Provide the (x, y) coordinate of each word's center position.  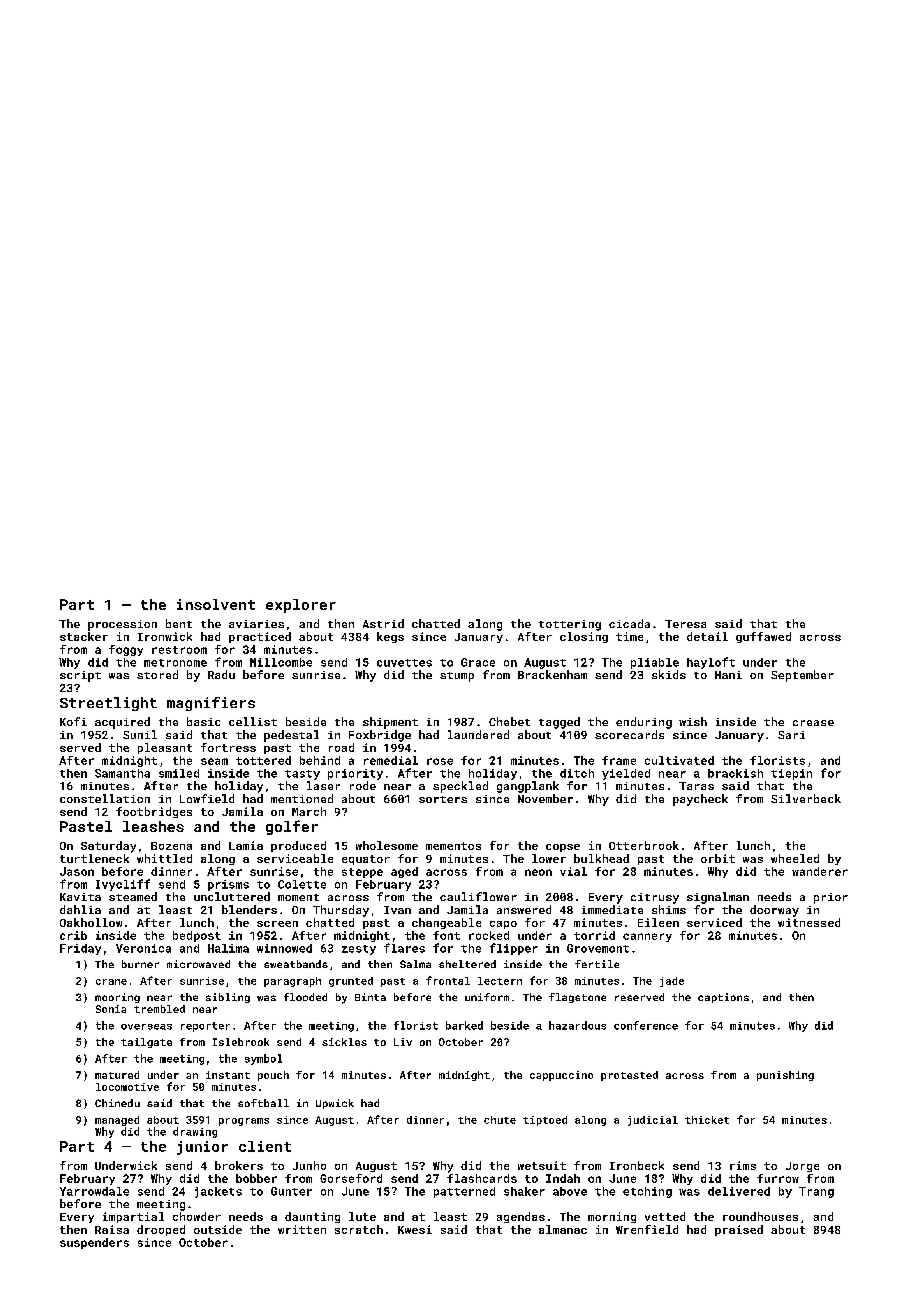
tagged (559, 723)
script (80, 676)
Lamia (246, 845)
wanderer (820, 871)
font (446, 935)
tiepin (791, 774)
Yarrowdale (94, 1191)
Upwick (335, 1104)
